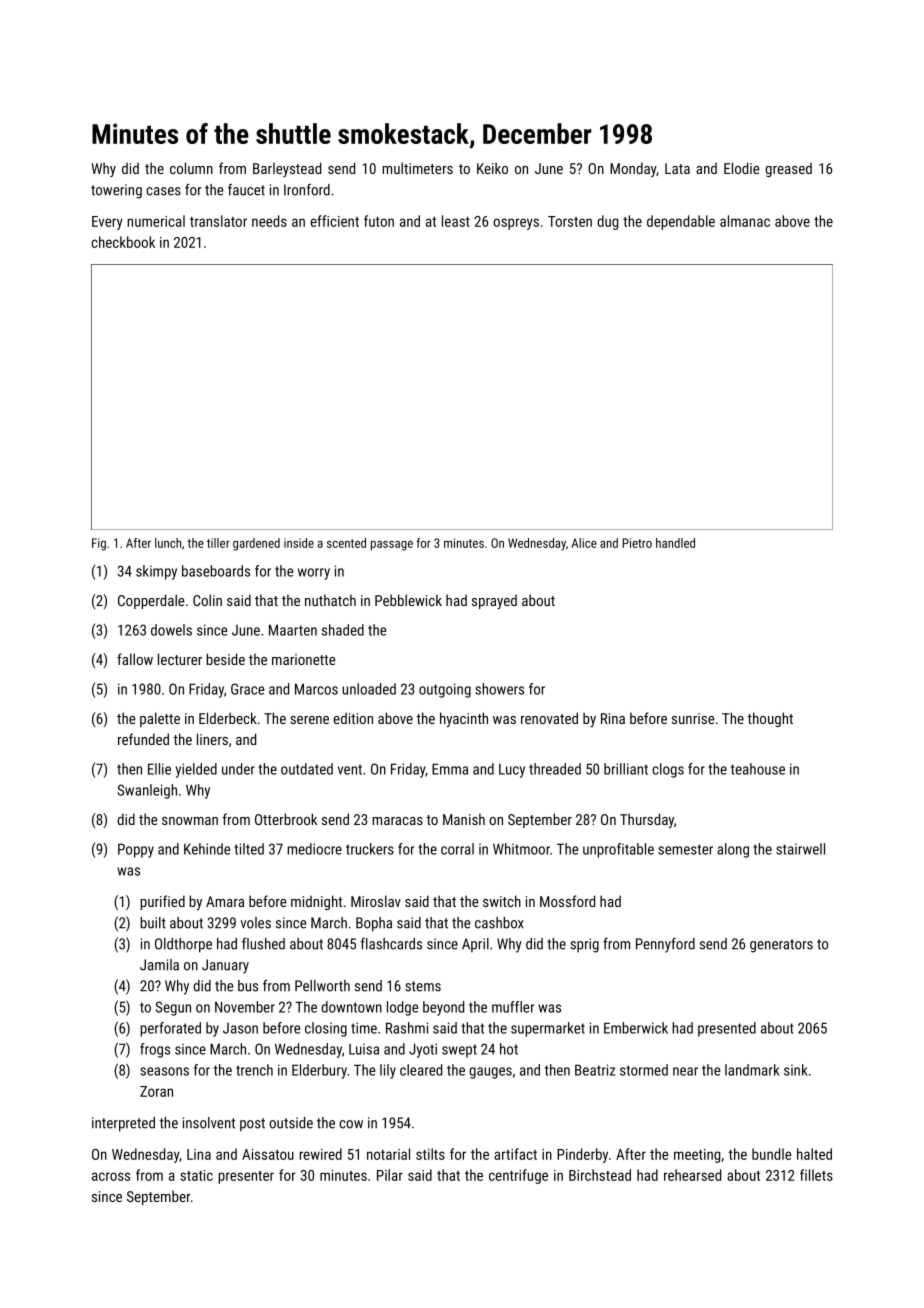 This document has height=1308, width=924. Describe the element at coordinates (475, 945) in the document. I see `April` at that location.
